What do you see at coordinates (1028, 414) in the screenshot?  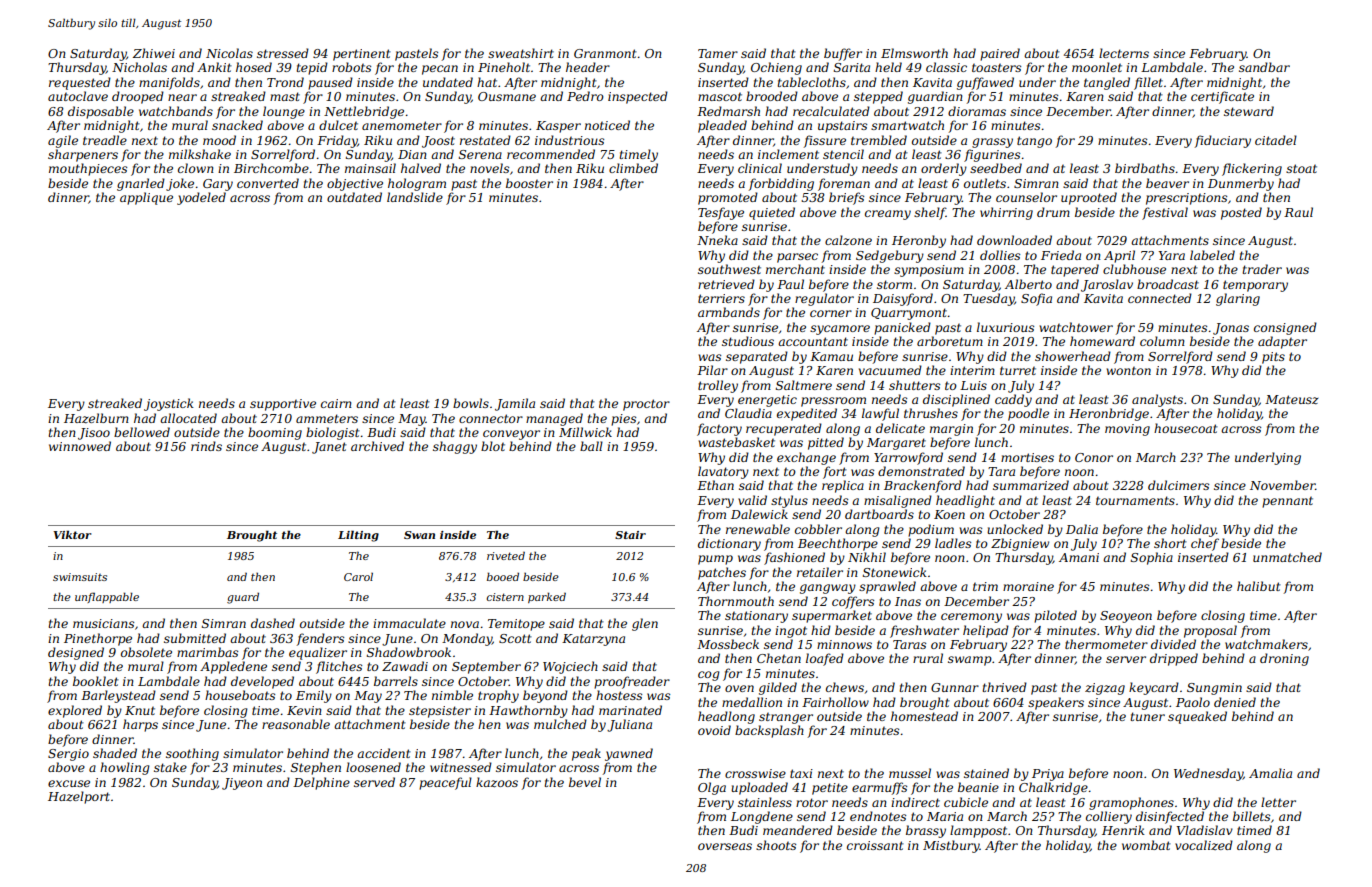 I see `poodle` at bounding box center [1028, 414].
